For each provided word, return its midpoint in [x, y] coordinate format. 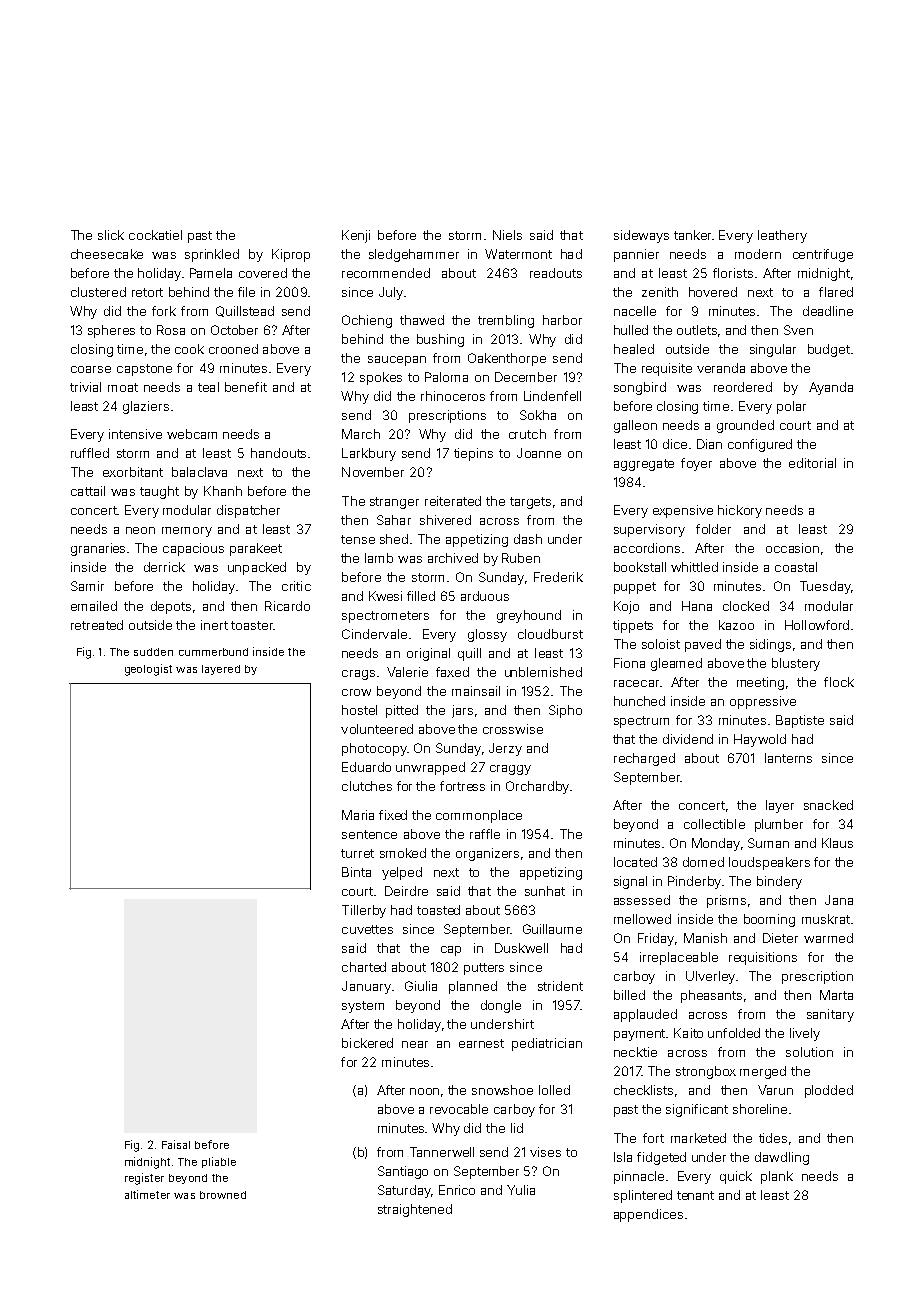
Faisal [176, 1144]
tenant [695, 1195]
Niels [507, 235]
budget [829, 350]
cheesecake [107, 254]
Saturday [404, 1191]
